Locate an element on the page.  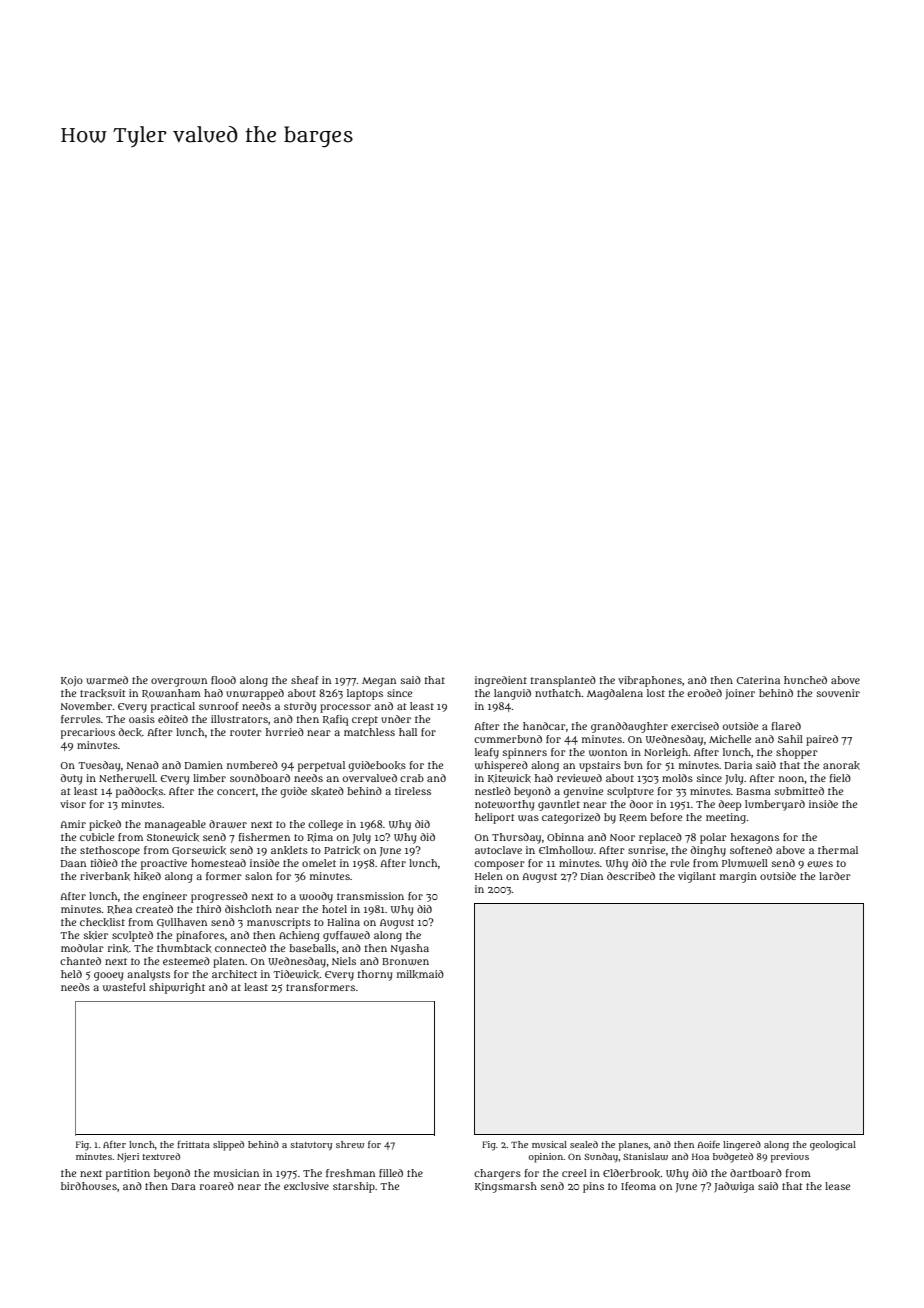
birdhouses is located at coordinates (89, 1186).
